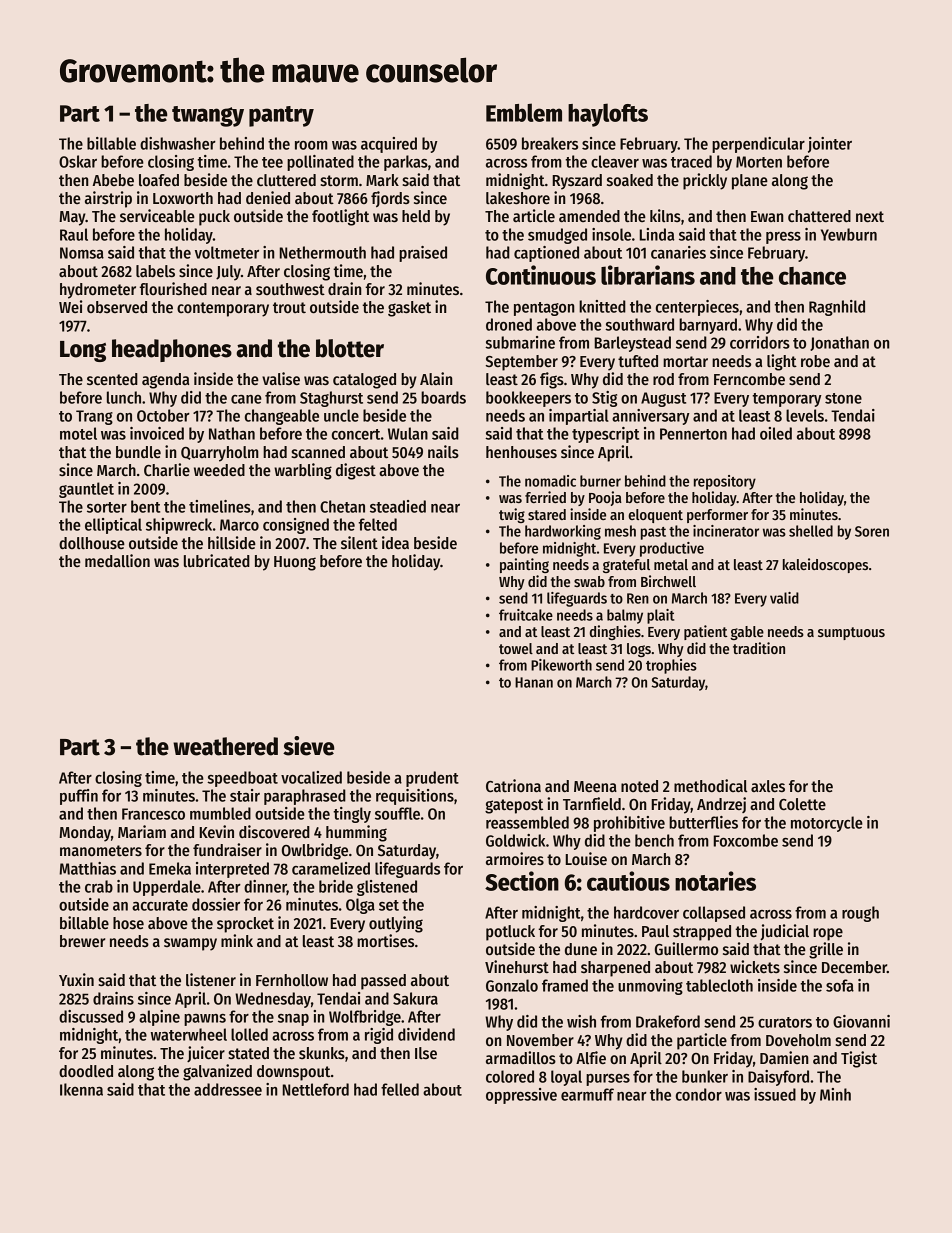 This screenshot has width=952, height=1233. What do you see at coordinates (517, 966) in the screenshot?
I see `Vinehurst` at bounding box center [517, 966].
